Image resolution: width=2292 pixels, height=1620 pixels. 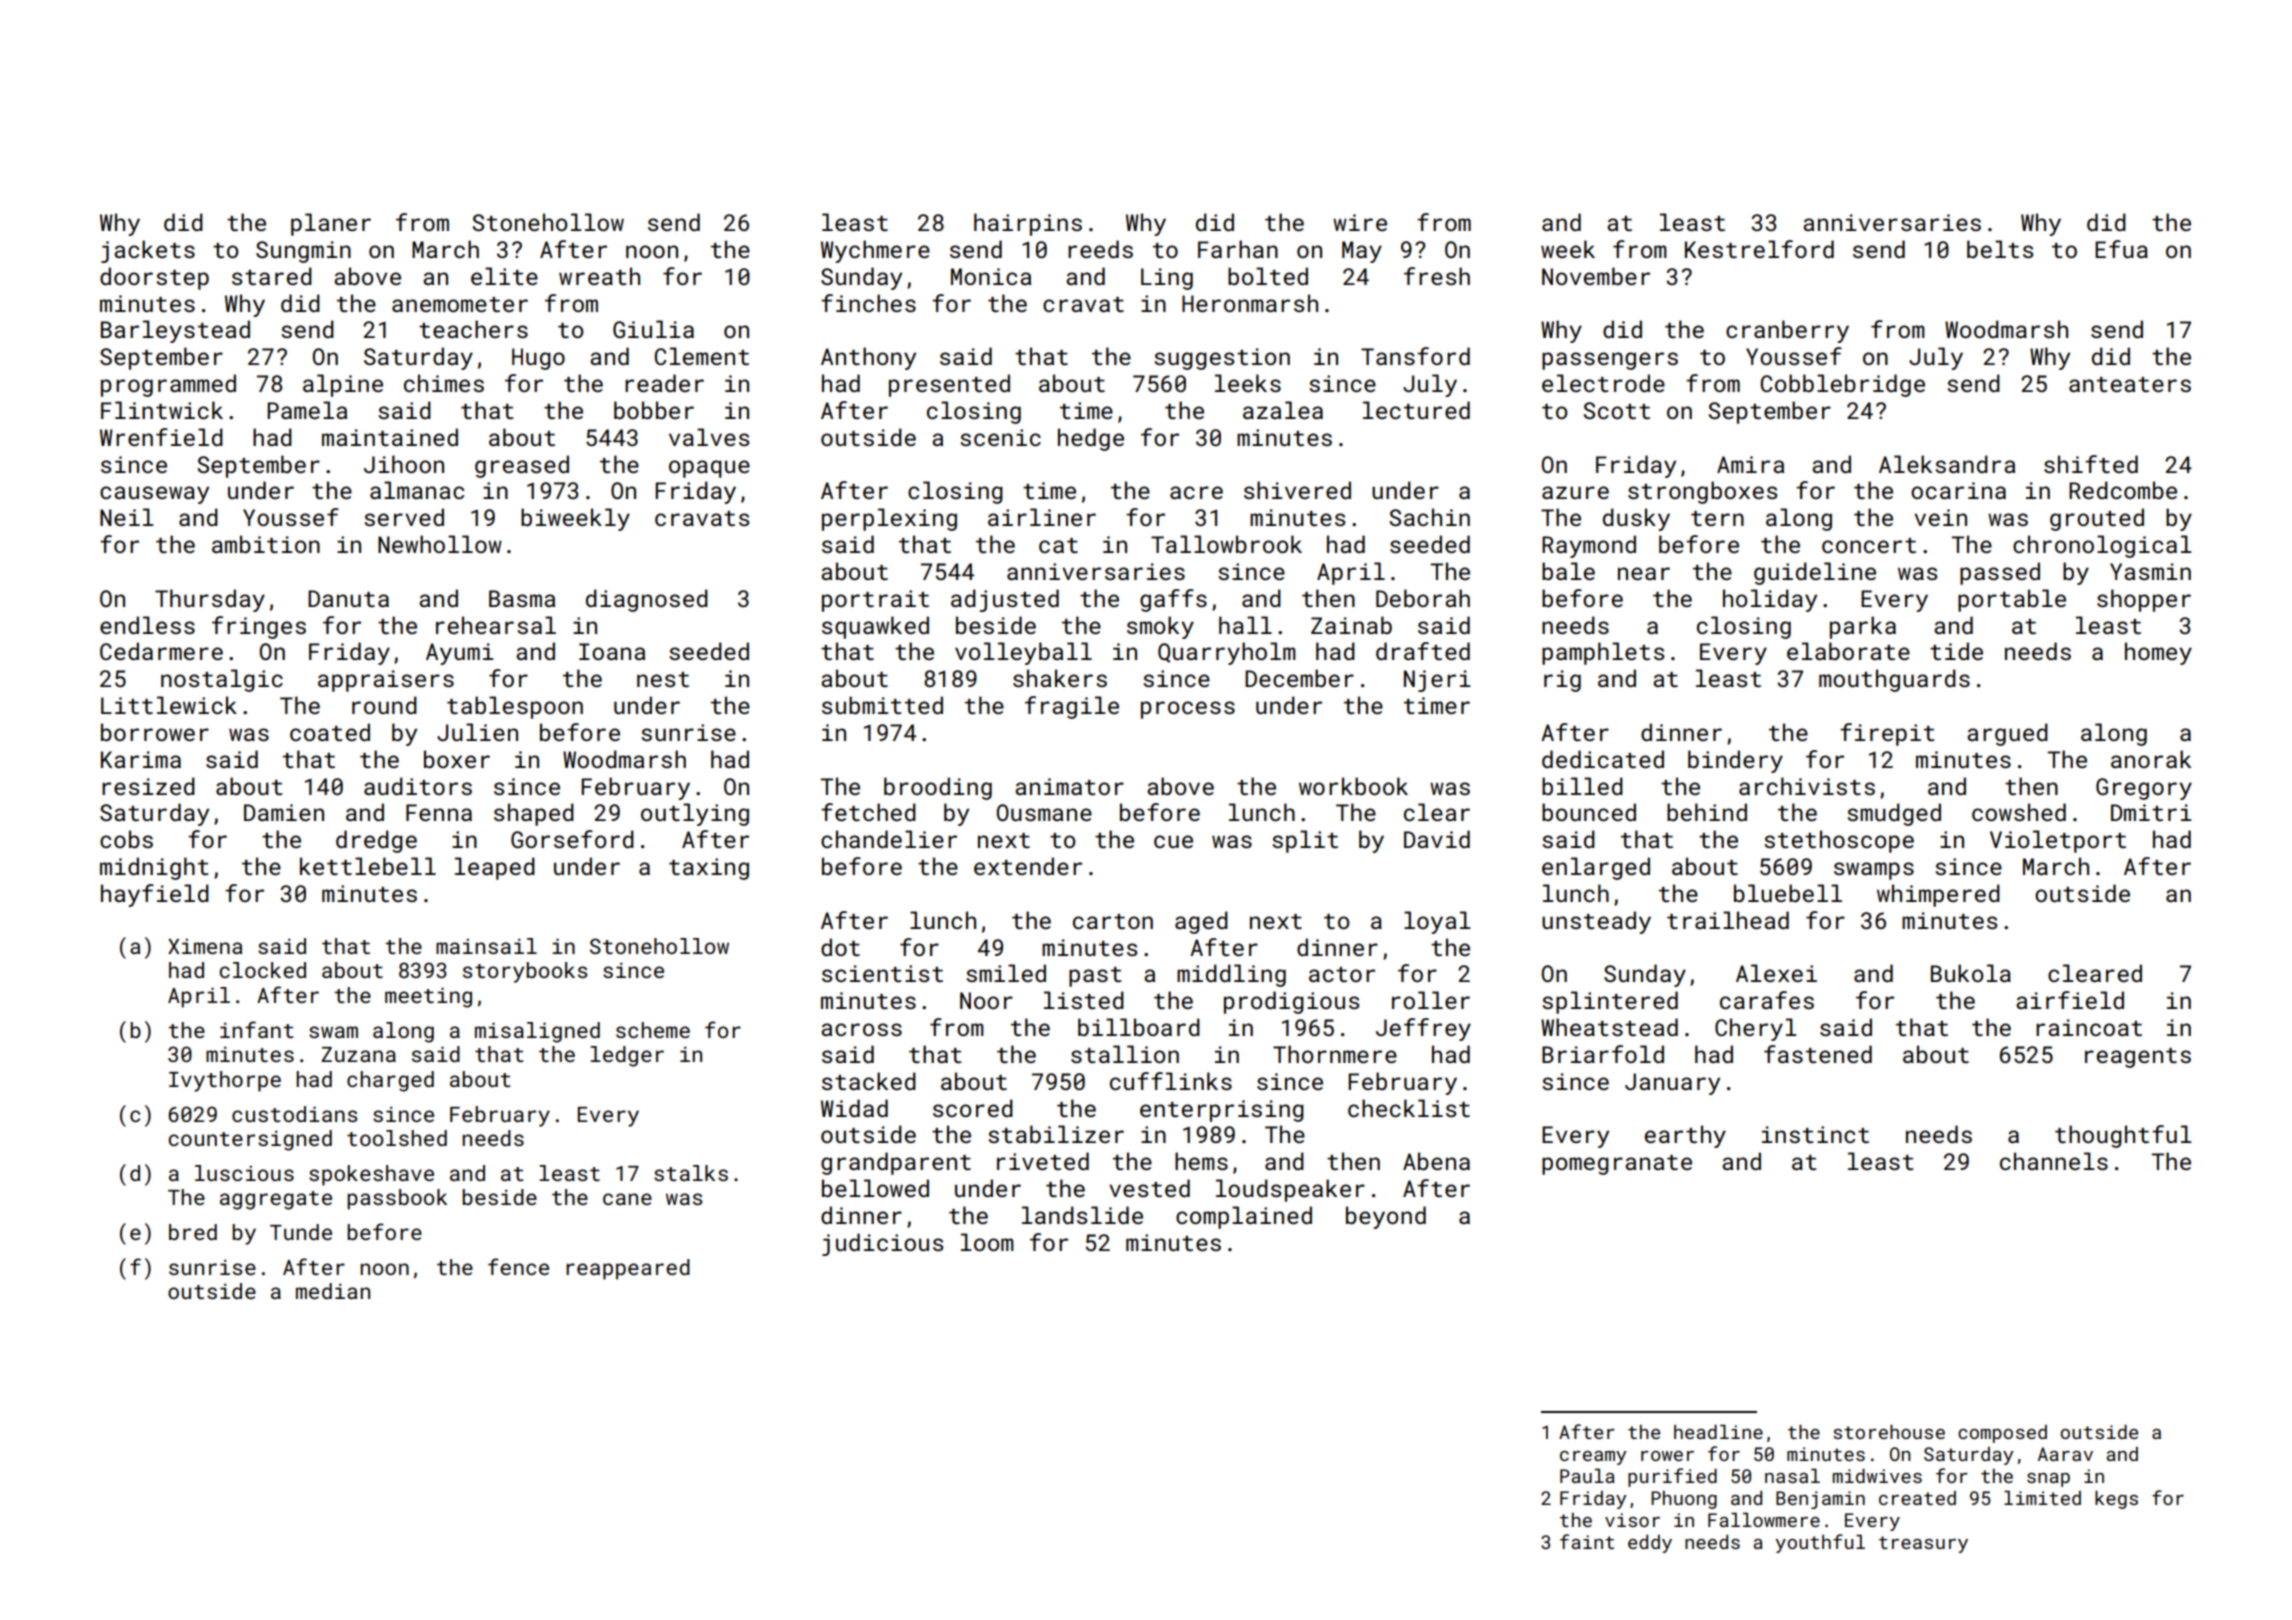 What do you see at coordinates (2121, 249) in the screenshot?
I see `Efua` at bounding box center [2121, 249].
